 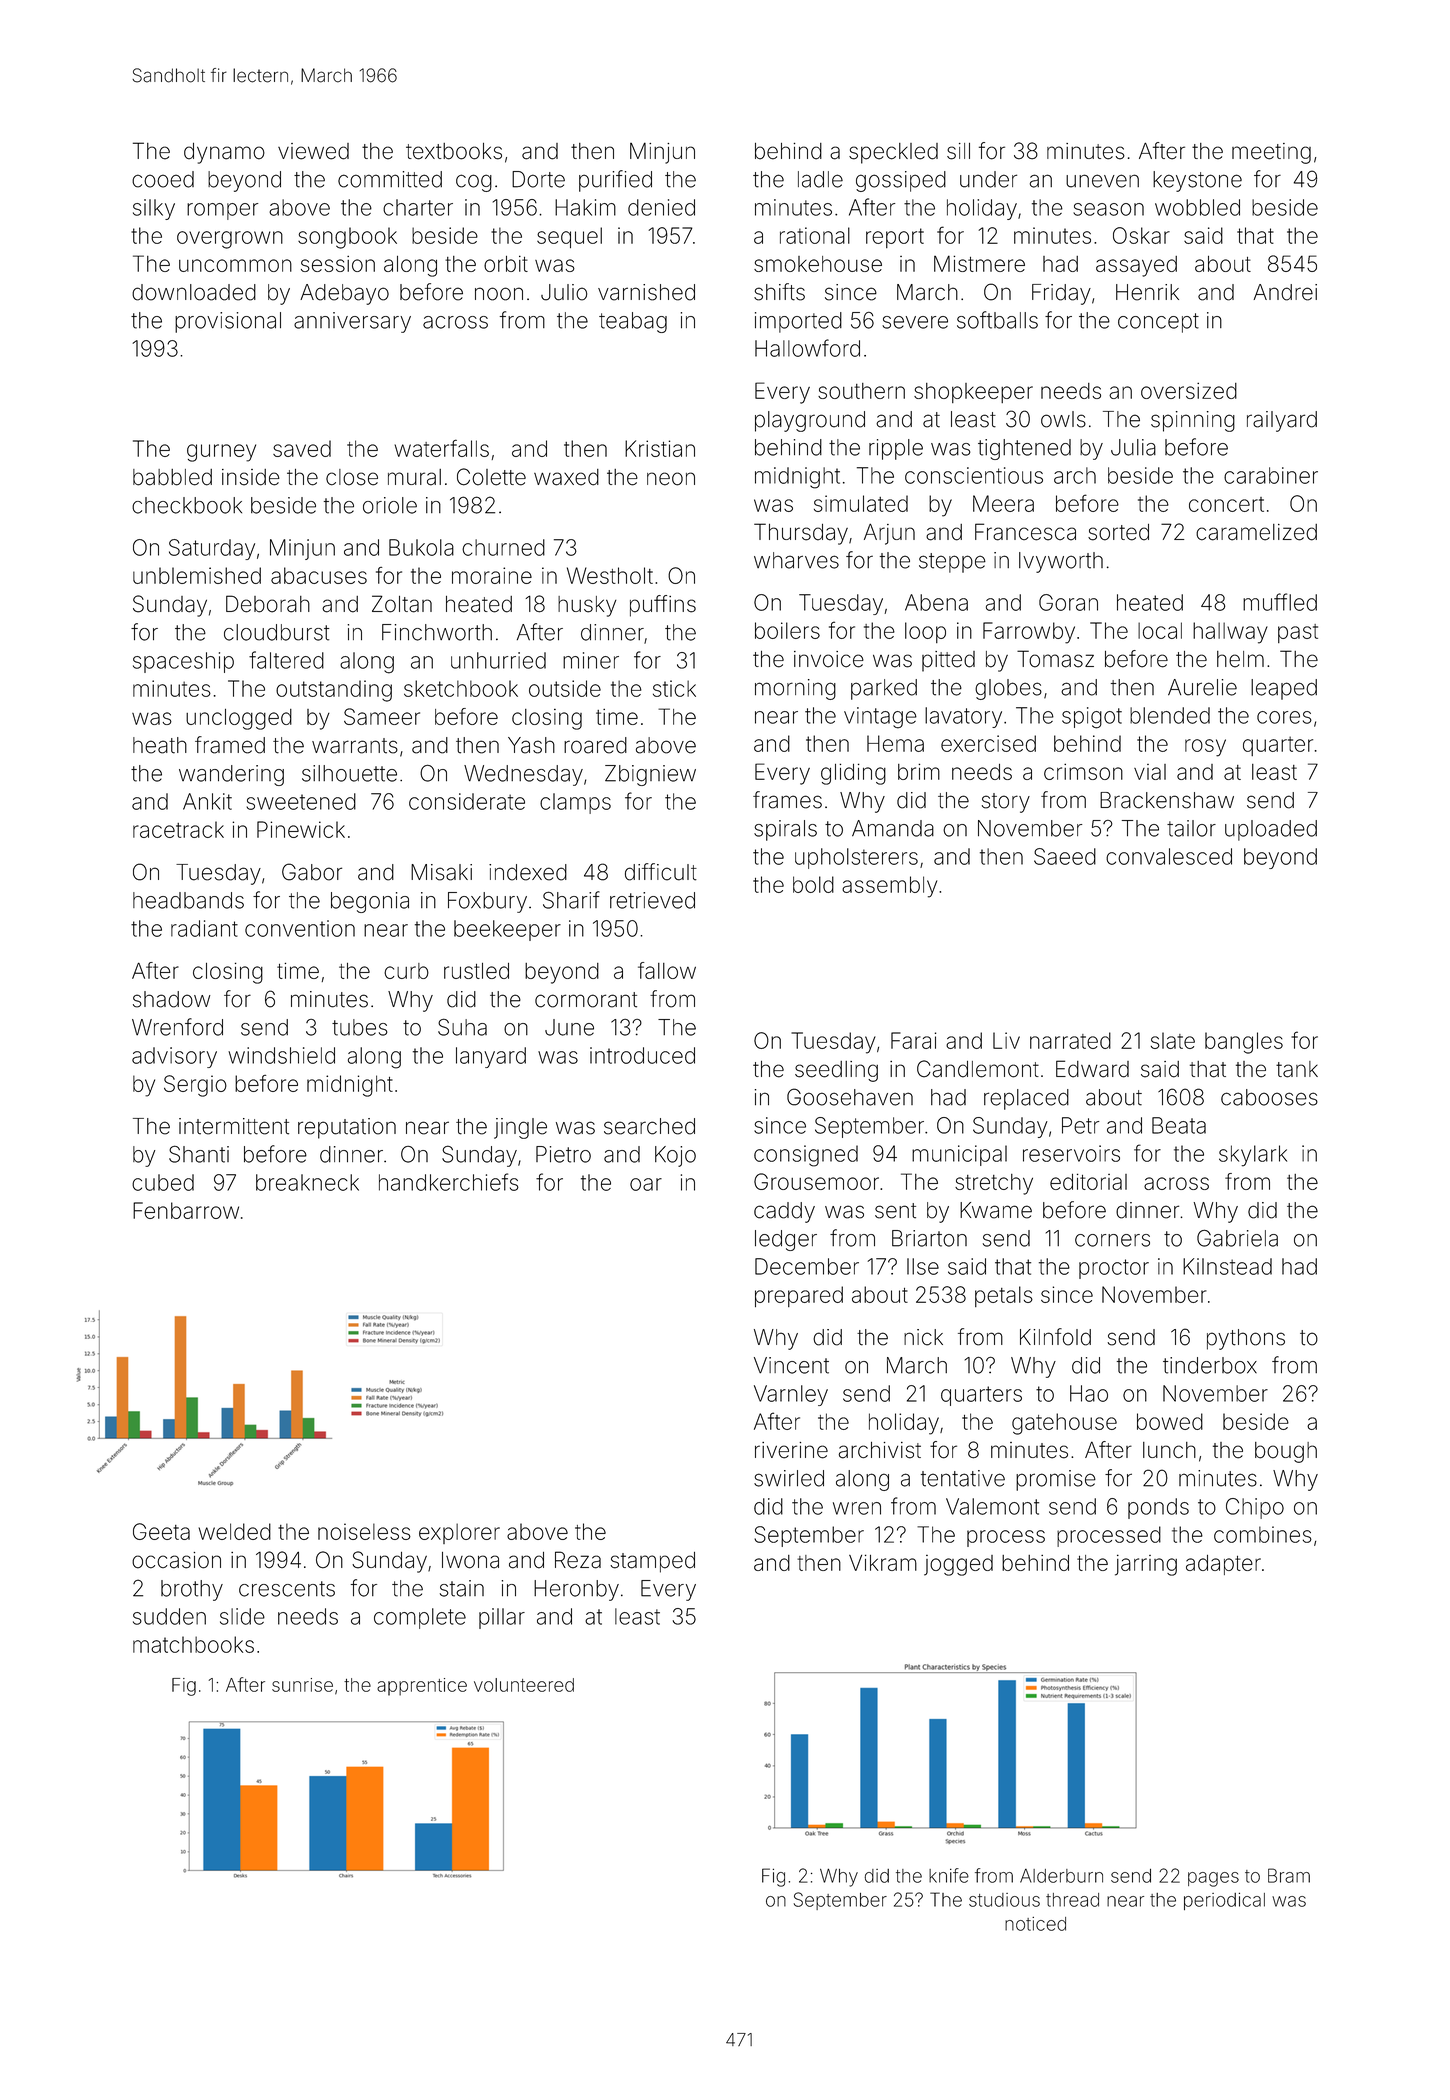 What do you see at coordinates (795, 689) in the document?
I see `morning` at bounding box center [795, 689].
